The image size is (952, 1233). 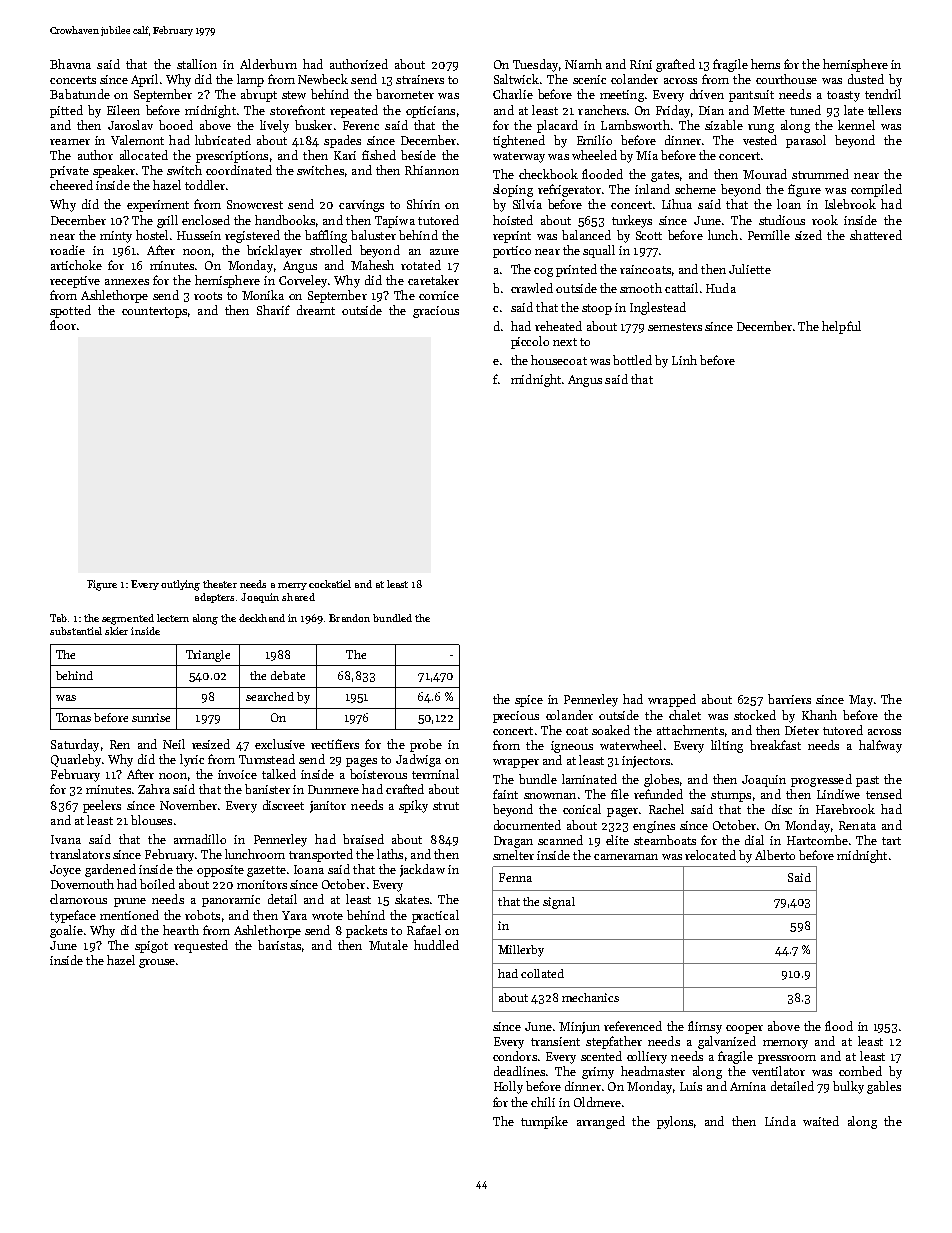 What do you see at coordinates (154, 312) in the page?
I see `countertops` at bounding box center [154, 312].
